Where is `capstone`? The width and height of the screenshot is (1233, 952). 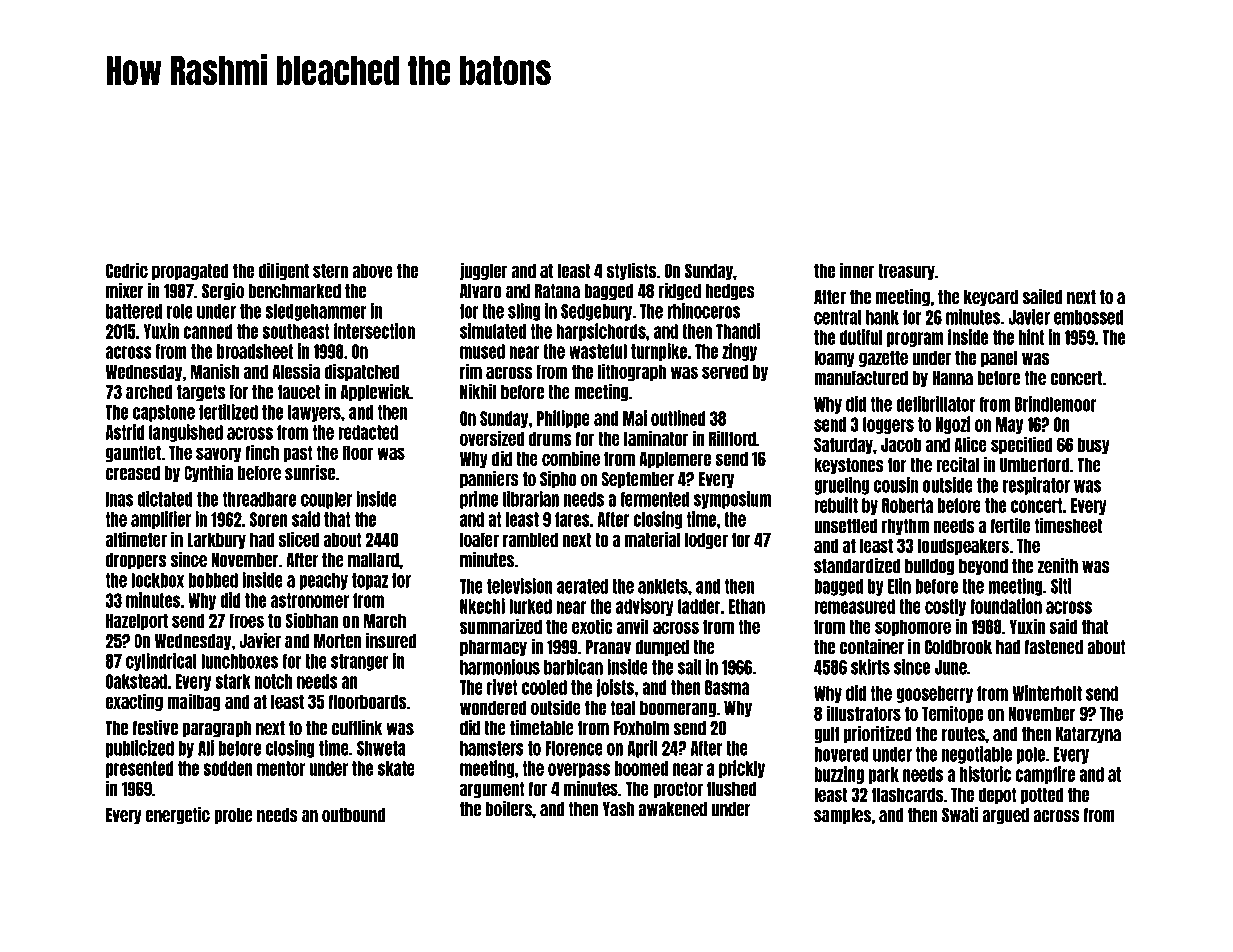 capstone is located at coordinates (164, 413).
